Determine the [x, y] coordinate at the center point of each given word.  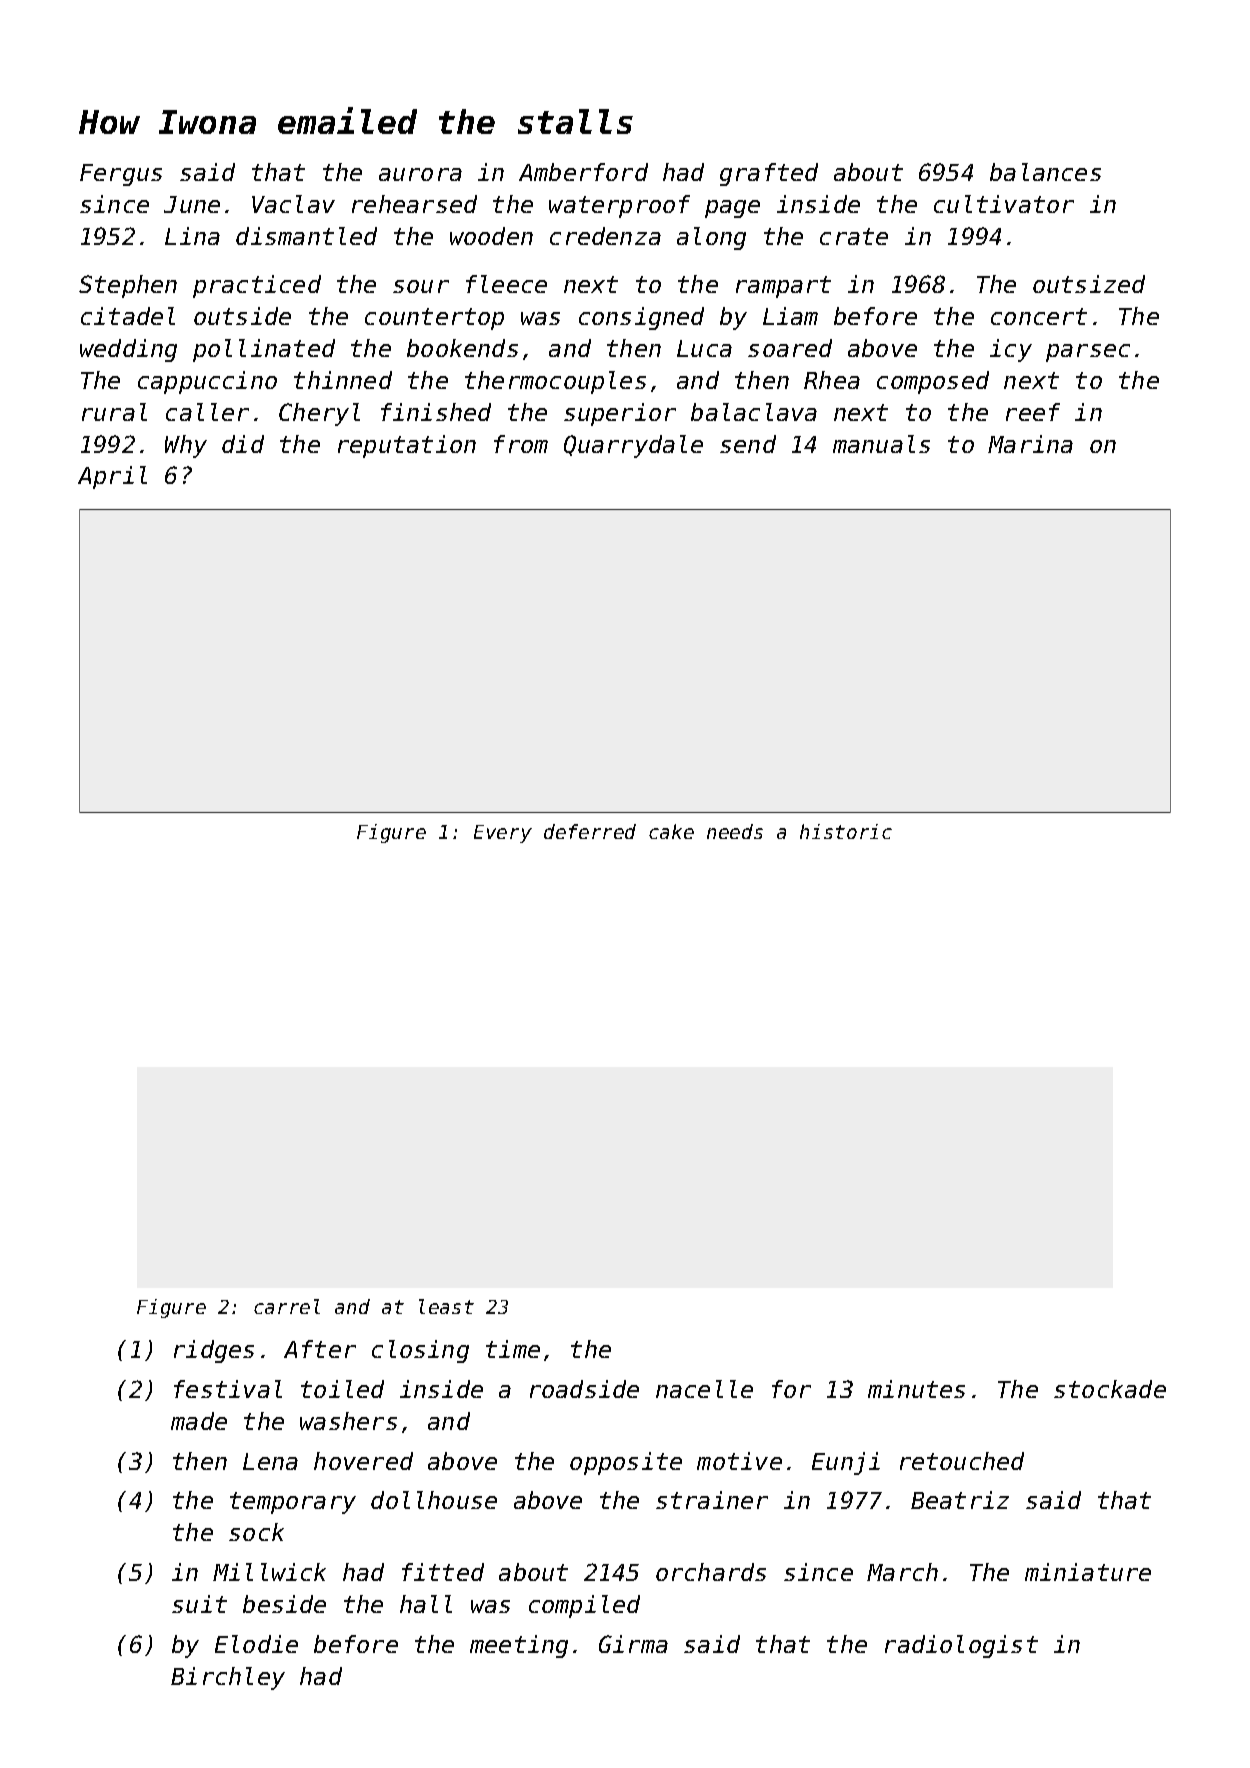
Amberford [583, 172]
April [112, 477]
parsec [1088, 353]
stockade [1110, 1389]
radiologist [961, 1646]
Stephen [128, 286]
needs [735, 831]
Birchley [228, 1678]
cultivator [1004, 204]
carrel [287, 1306]
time [513, 1349]
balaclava [754, 412]
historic [846, 831]
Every [503, 834]
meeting [519, 1646]
